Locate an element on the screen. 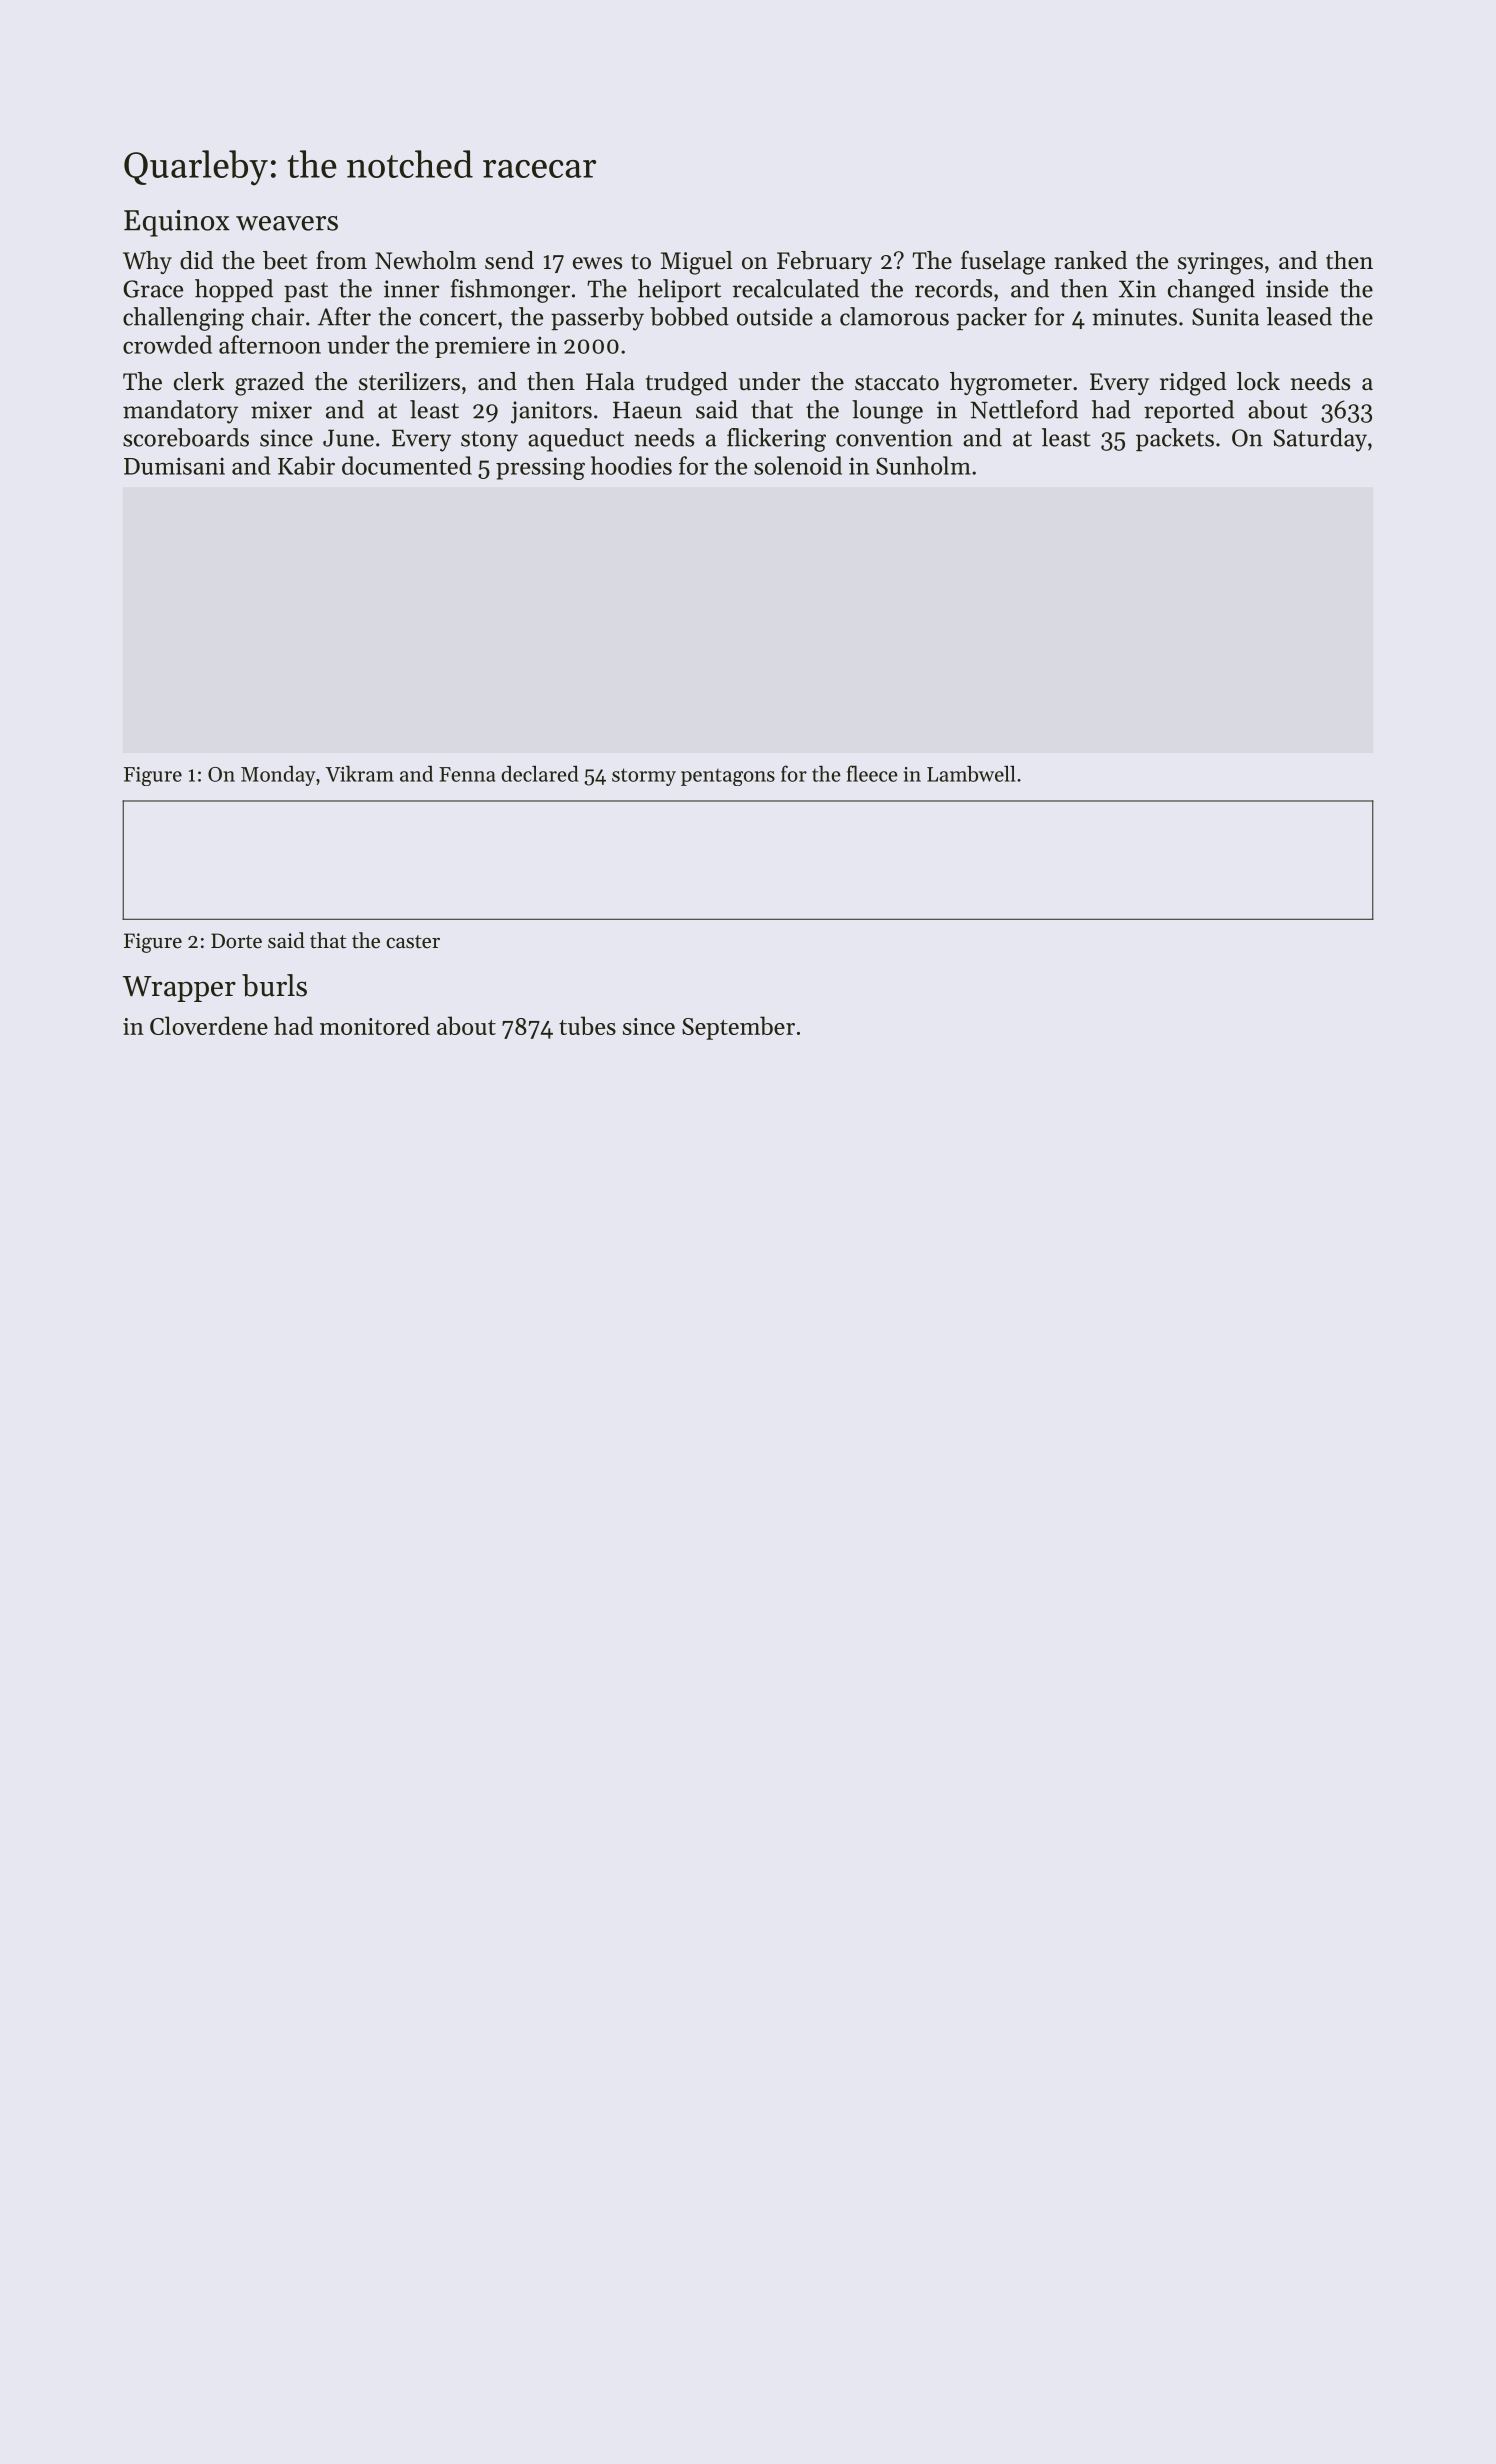 The width and height of the screenshot is (1496, 2464). Miguel is located at coordinates (697, 263).
